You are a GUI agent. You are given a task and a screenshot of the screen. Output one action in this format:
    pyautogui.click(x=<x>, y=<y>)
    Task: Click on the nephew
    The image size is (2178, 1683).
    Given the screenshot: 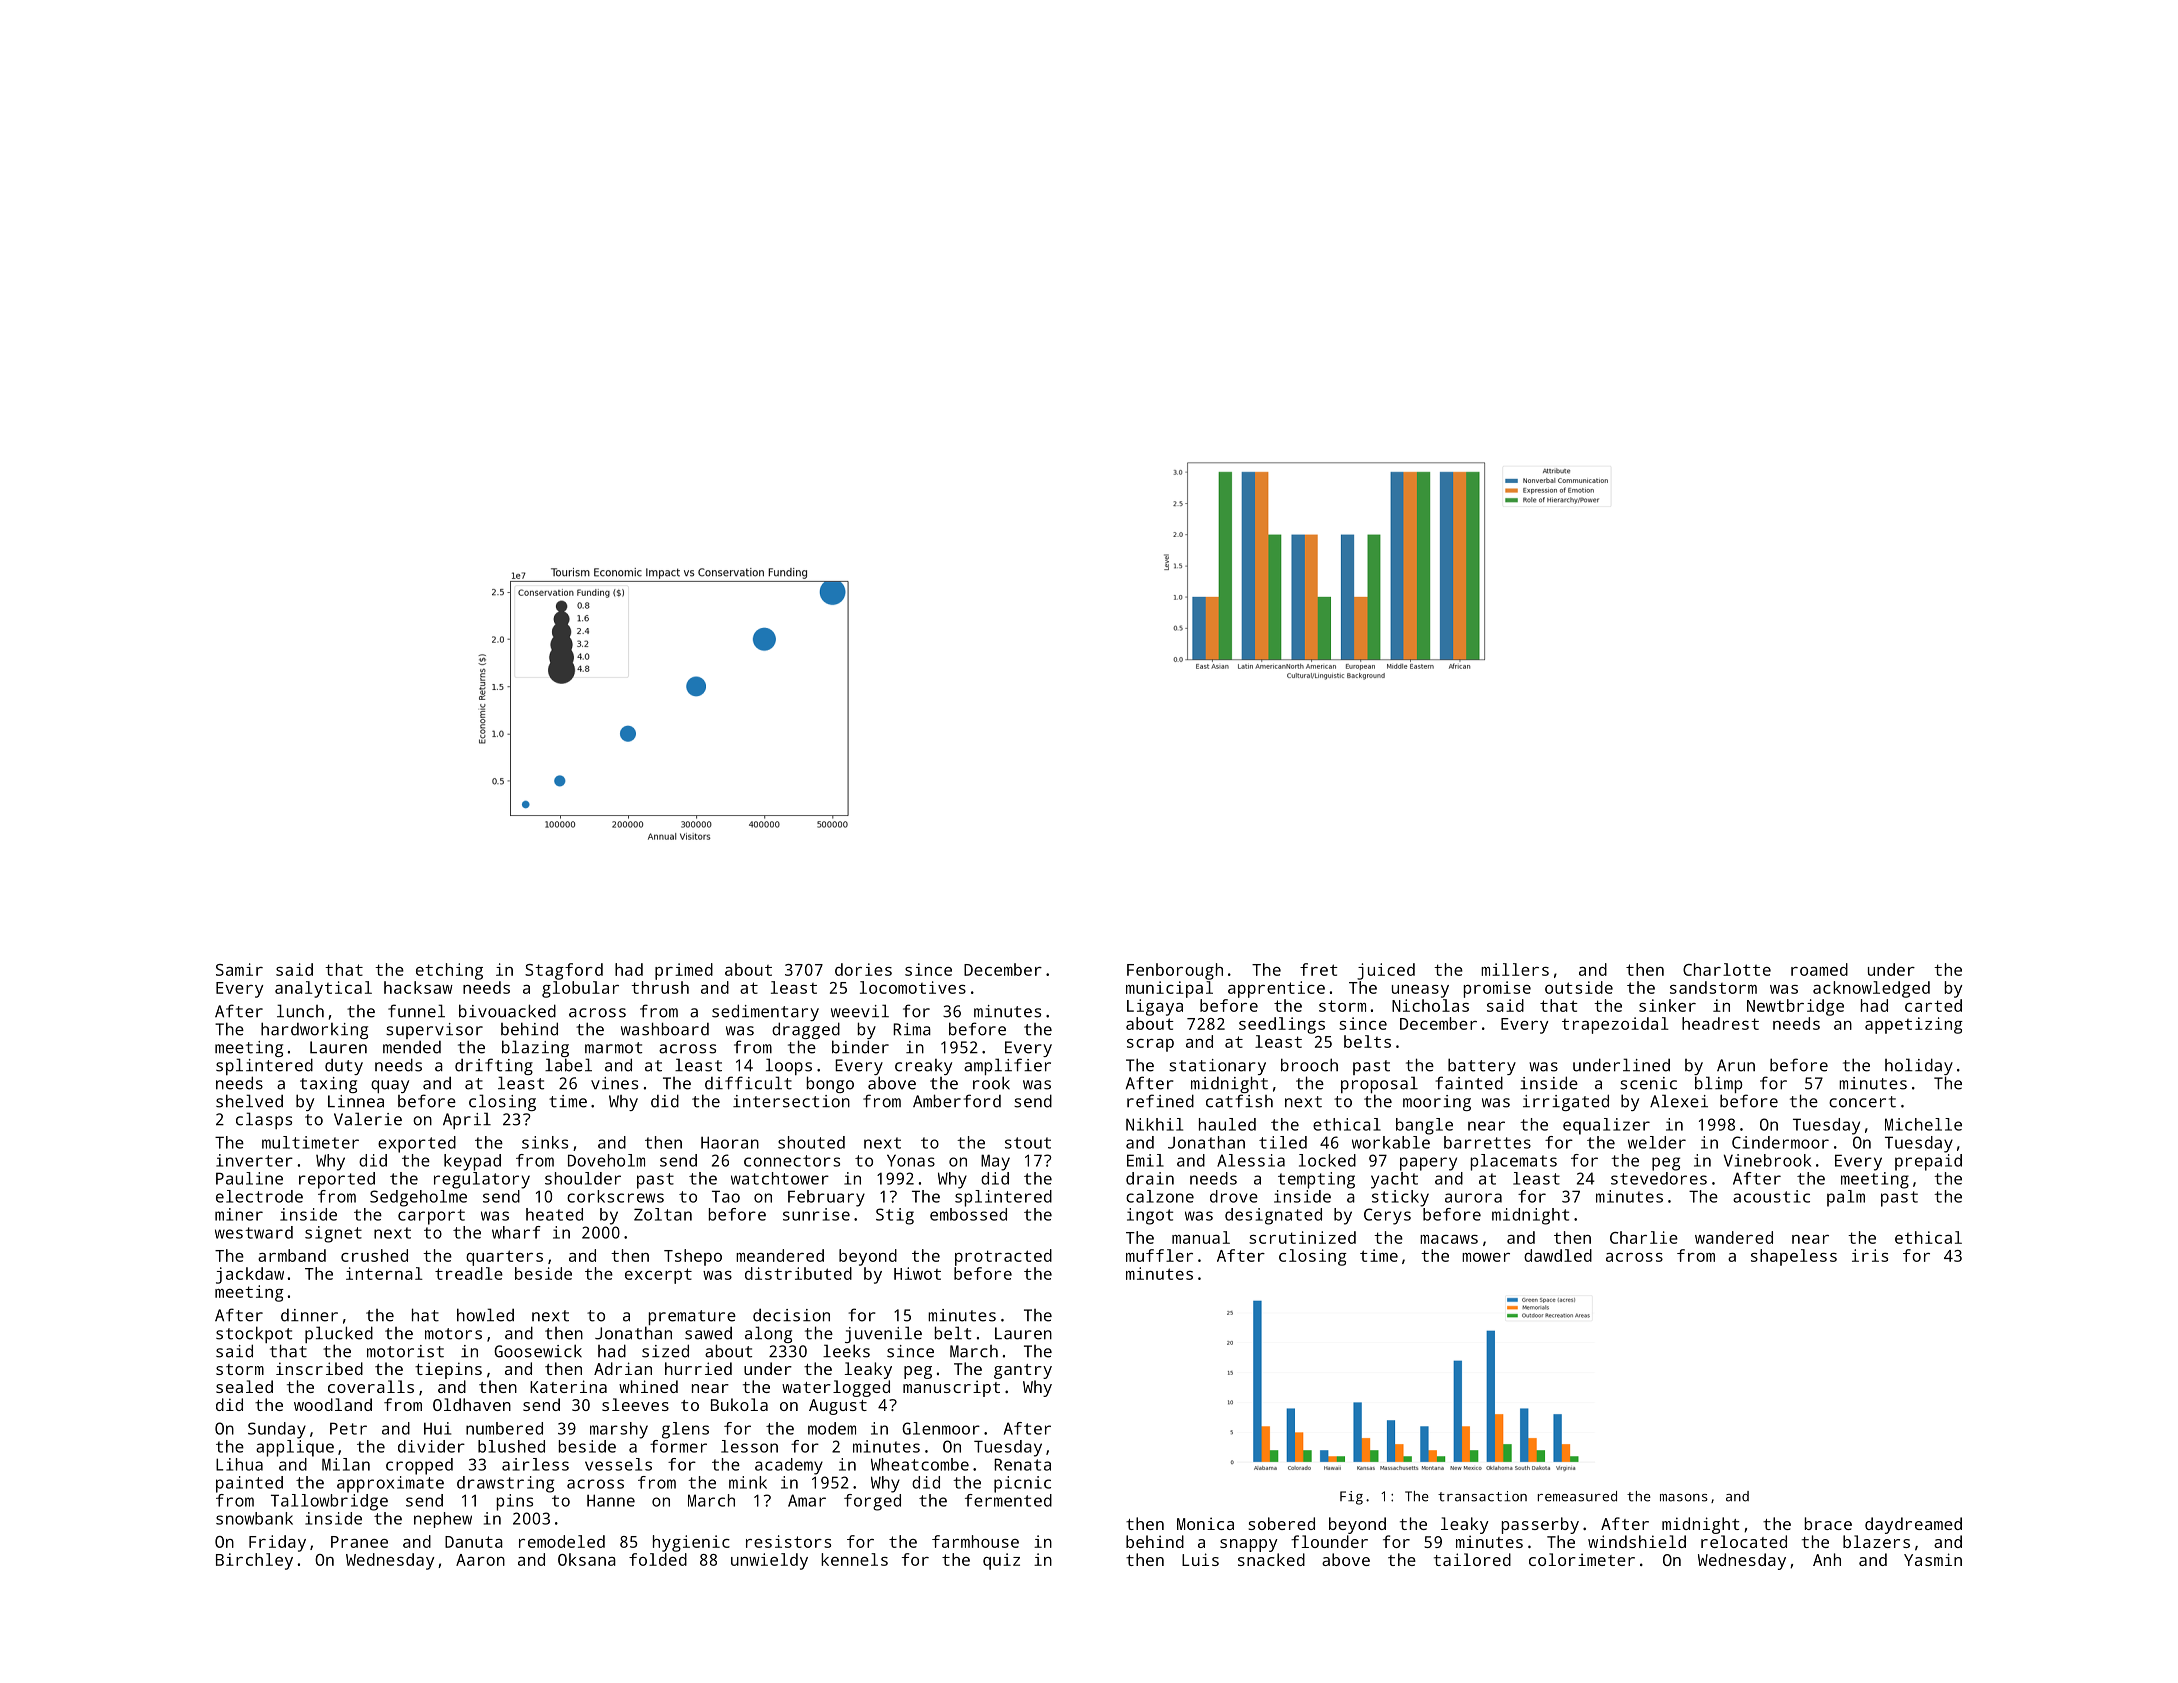 What is the action you would take?
    pyautogui.click(x=443, y=1520)
